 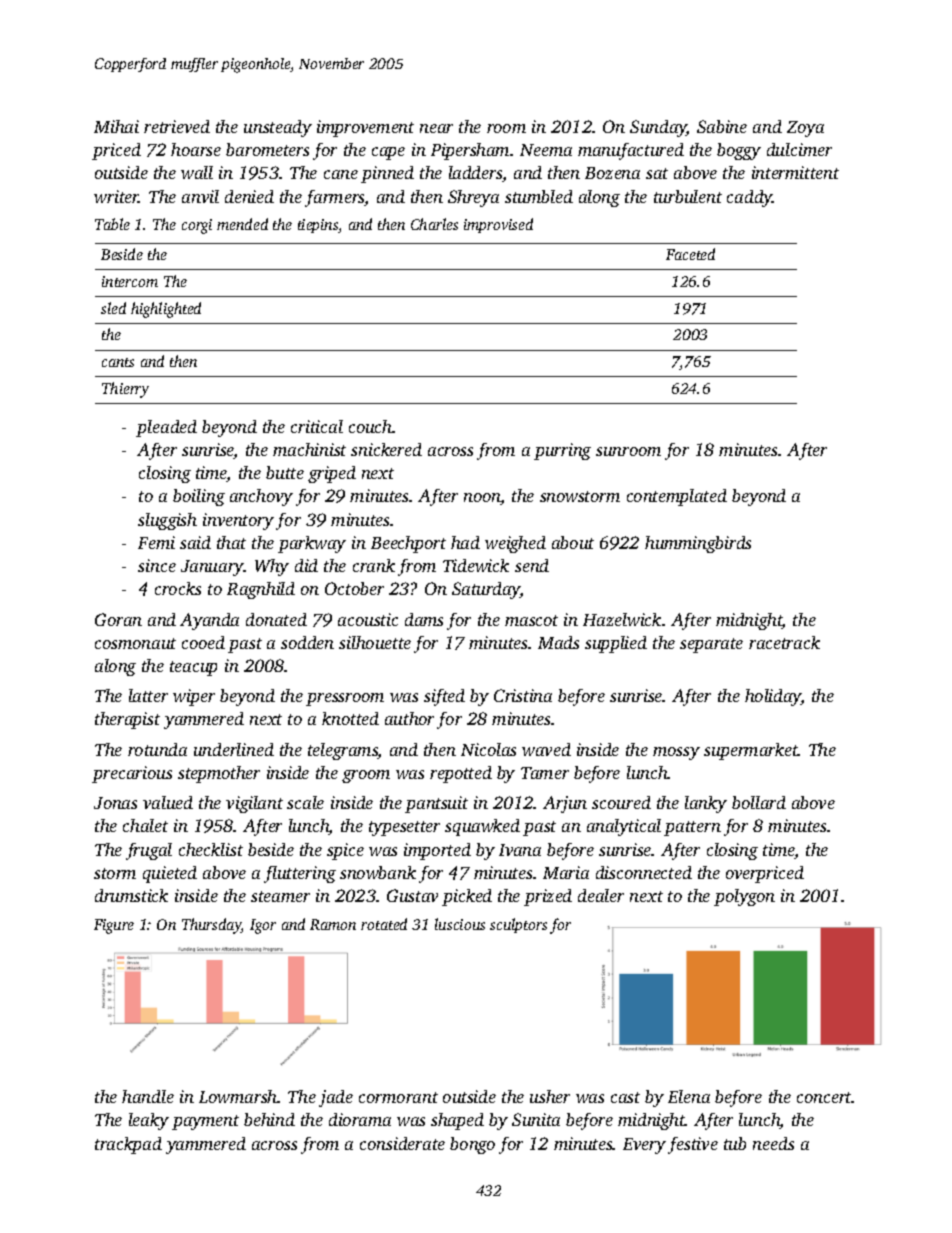 What do you see at coordinates (546, 150) in the page?
I see `Neema` at bounding box center [546, 150].
